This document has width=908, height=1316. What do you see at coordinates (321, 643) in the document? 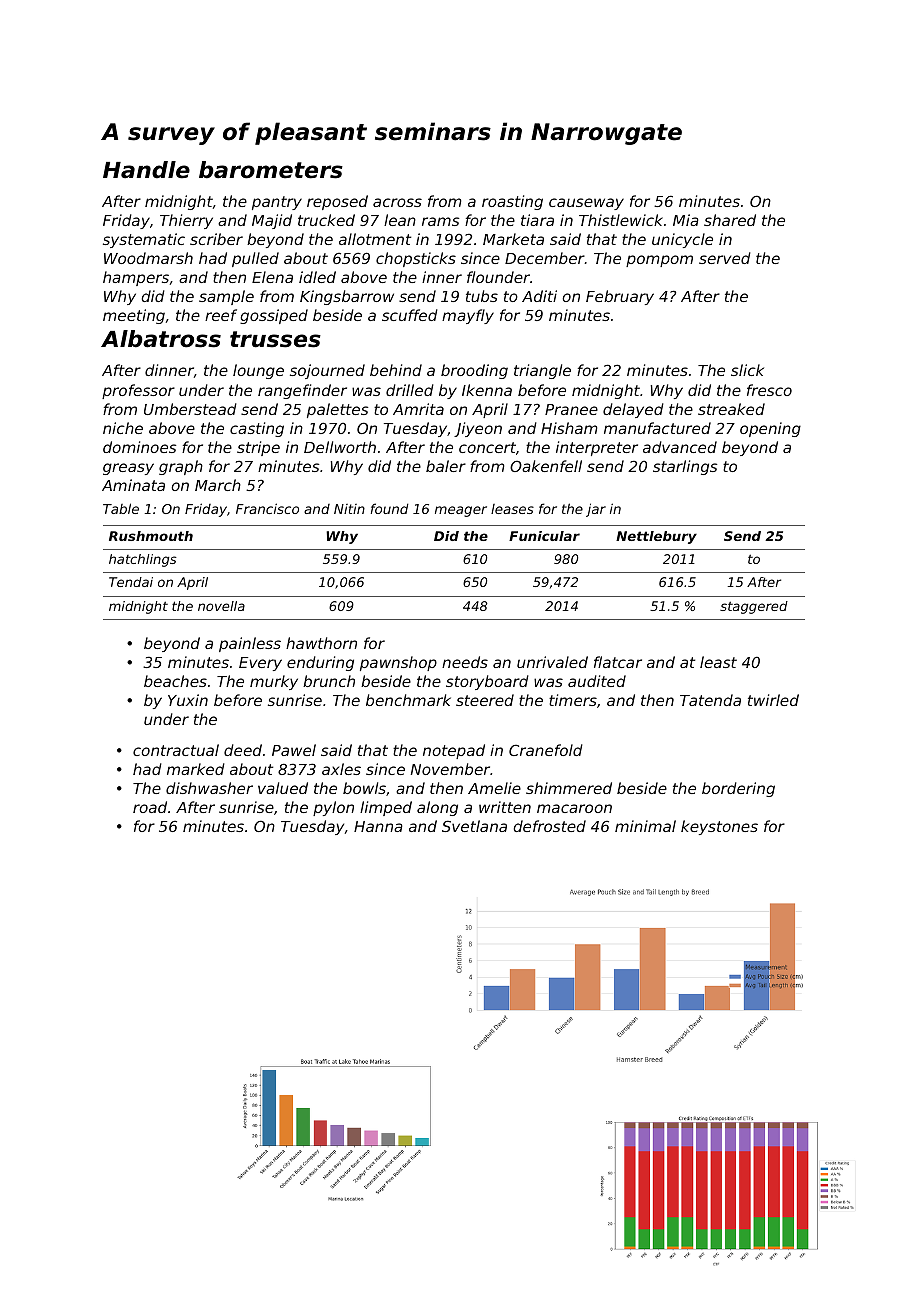
I see `hawthorn` at bounding box center [321, 643].
